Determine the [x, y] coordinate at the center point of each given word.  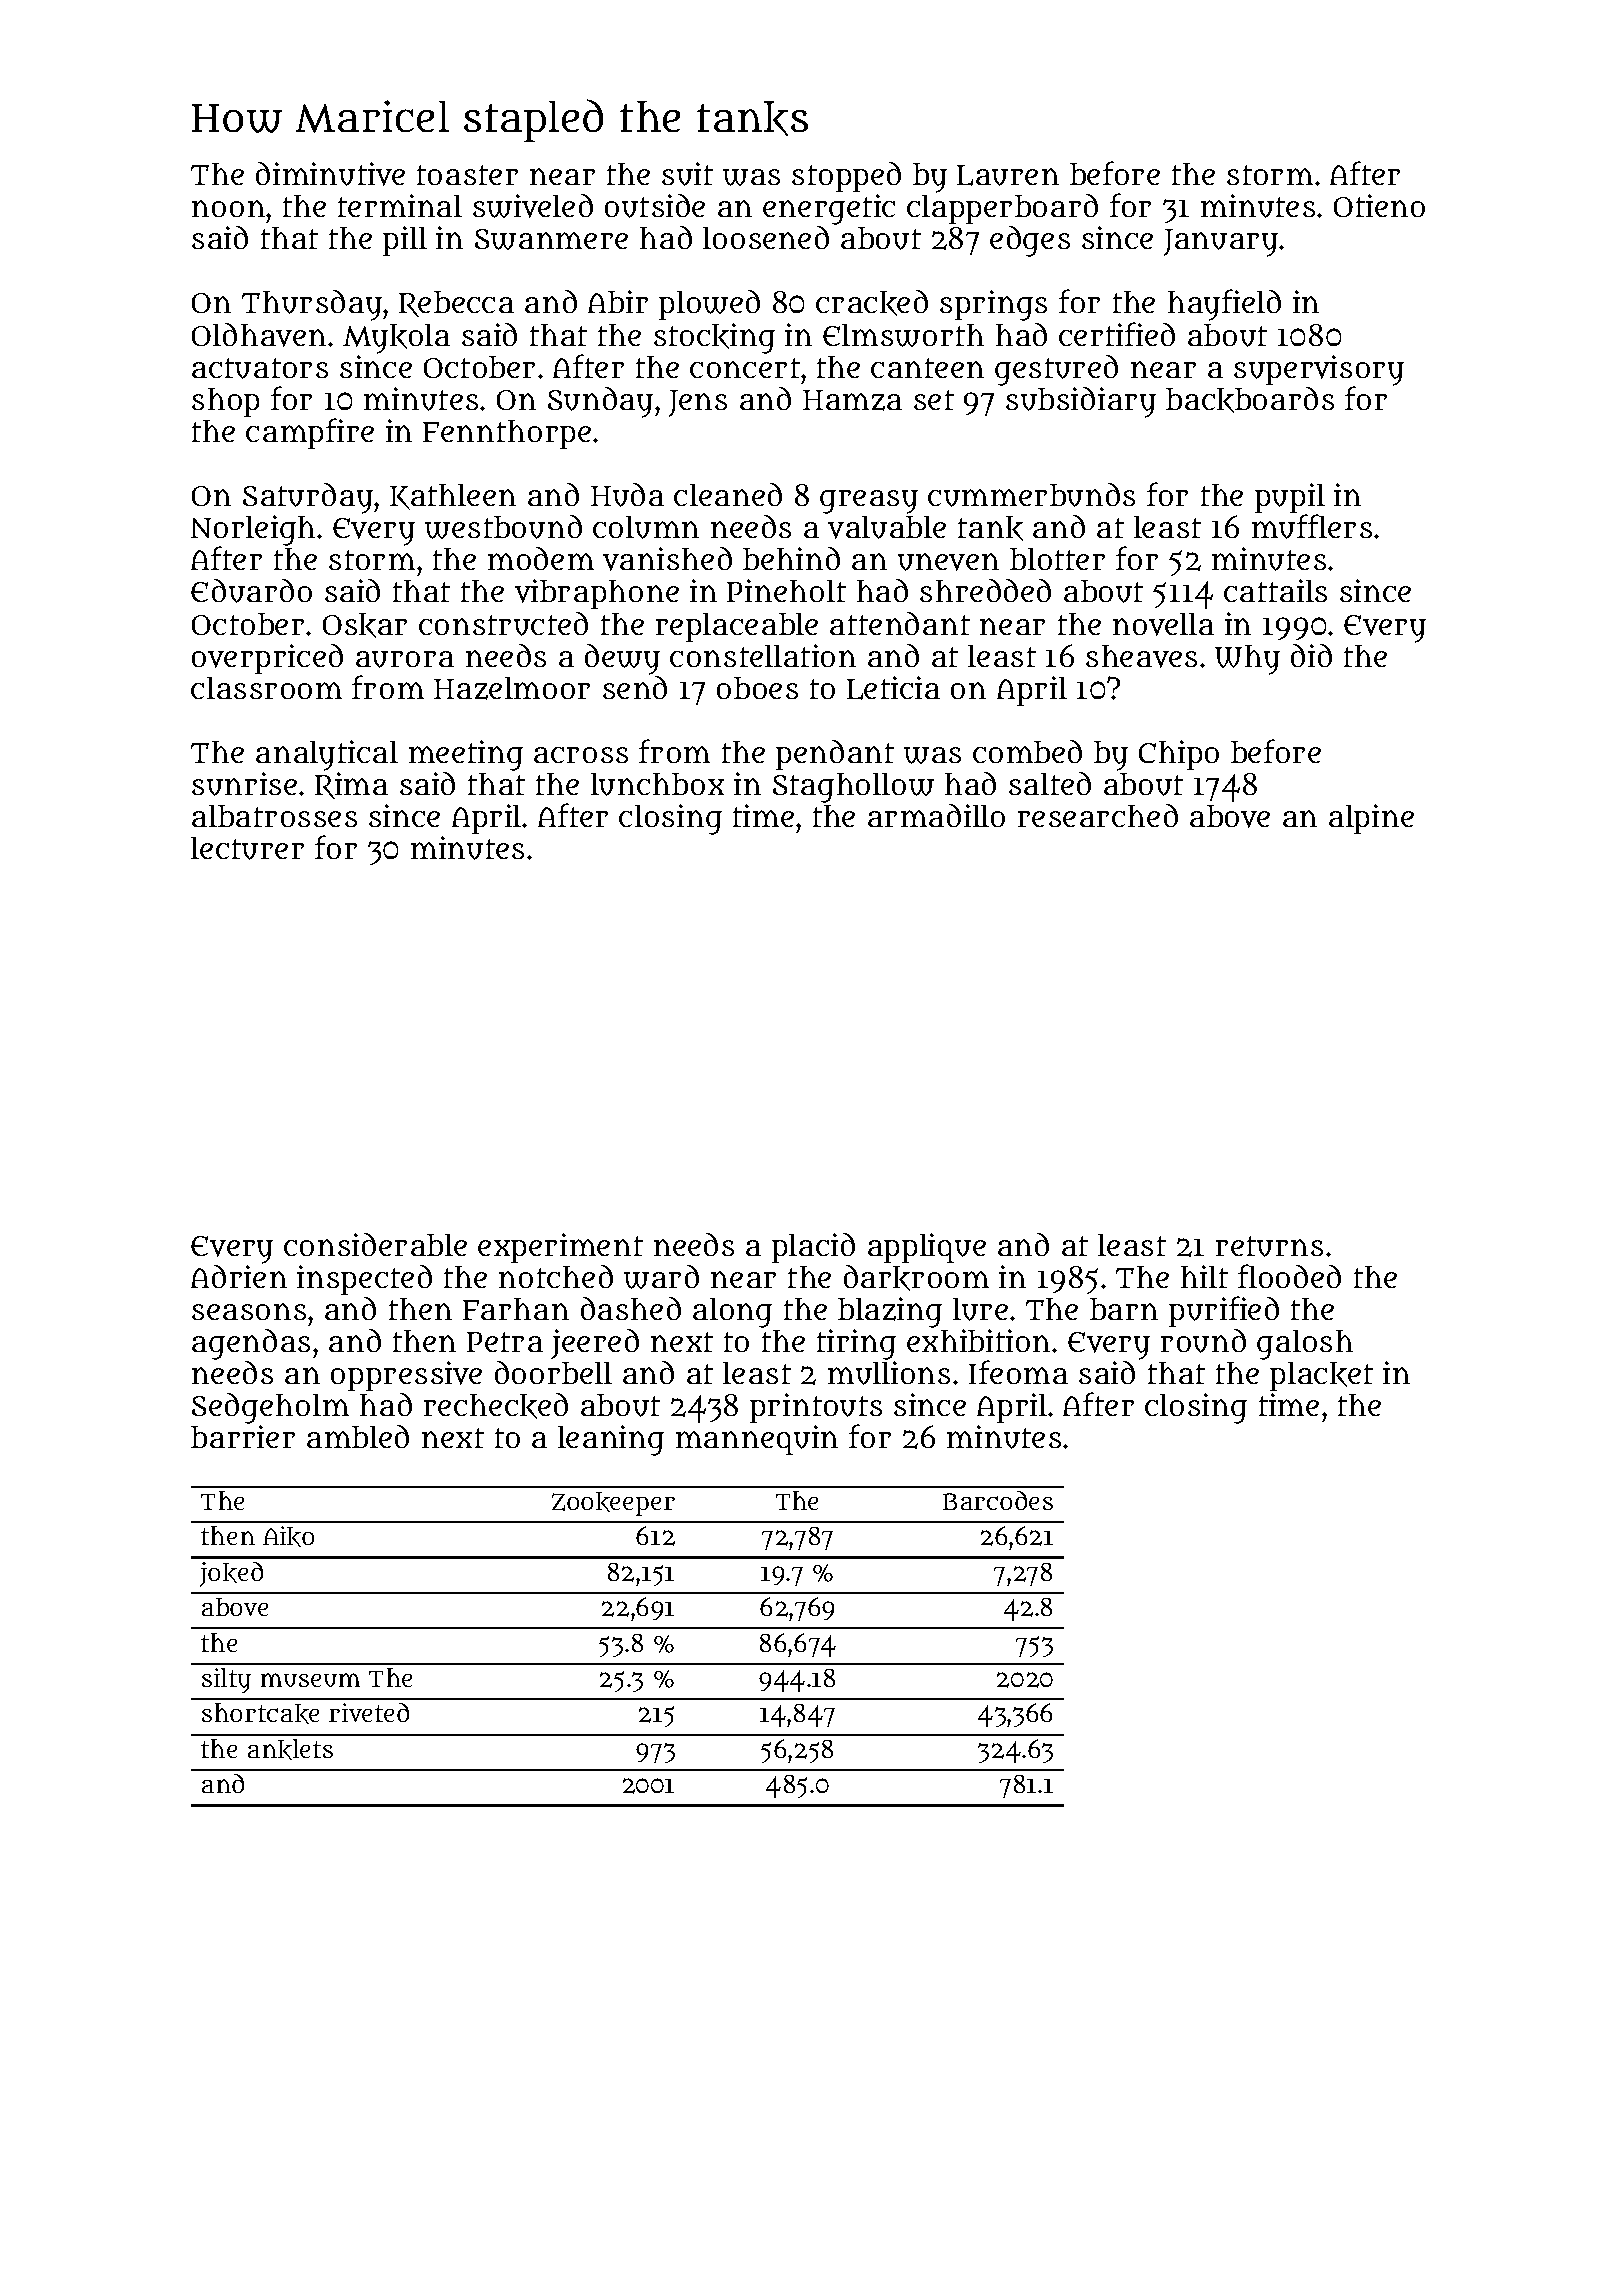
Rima [351, 785]
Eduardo [251, 591]
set [934, 400]
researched [1098, 815]
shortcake [260, 1713]
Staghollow [853, 788]
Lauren [1008, 175]
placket [1321, 1376]
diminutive [330, 174]
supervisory [1319, 370]
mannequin [757, 1440]
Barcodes [998, 1500]
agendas [251, 1344]
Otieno [1379, 205]
